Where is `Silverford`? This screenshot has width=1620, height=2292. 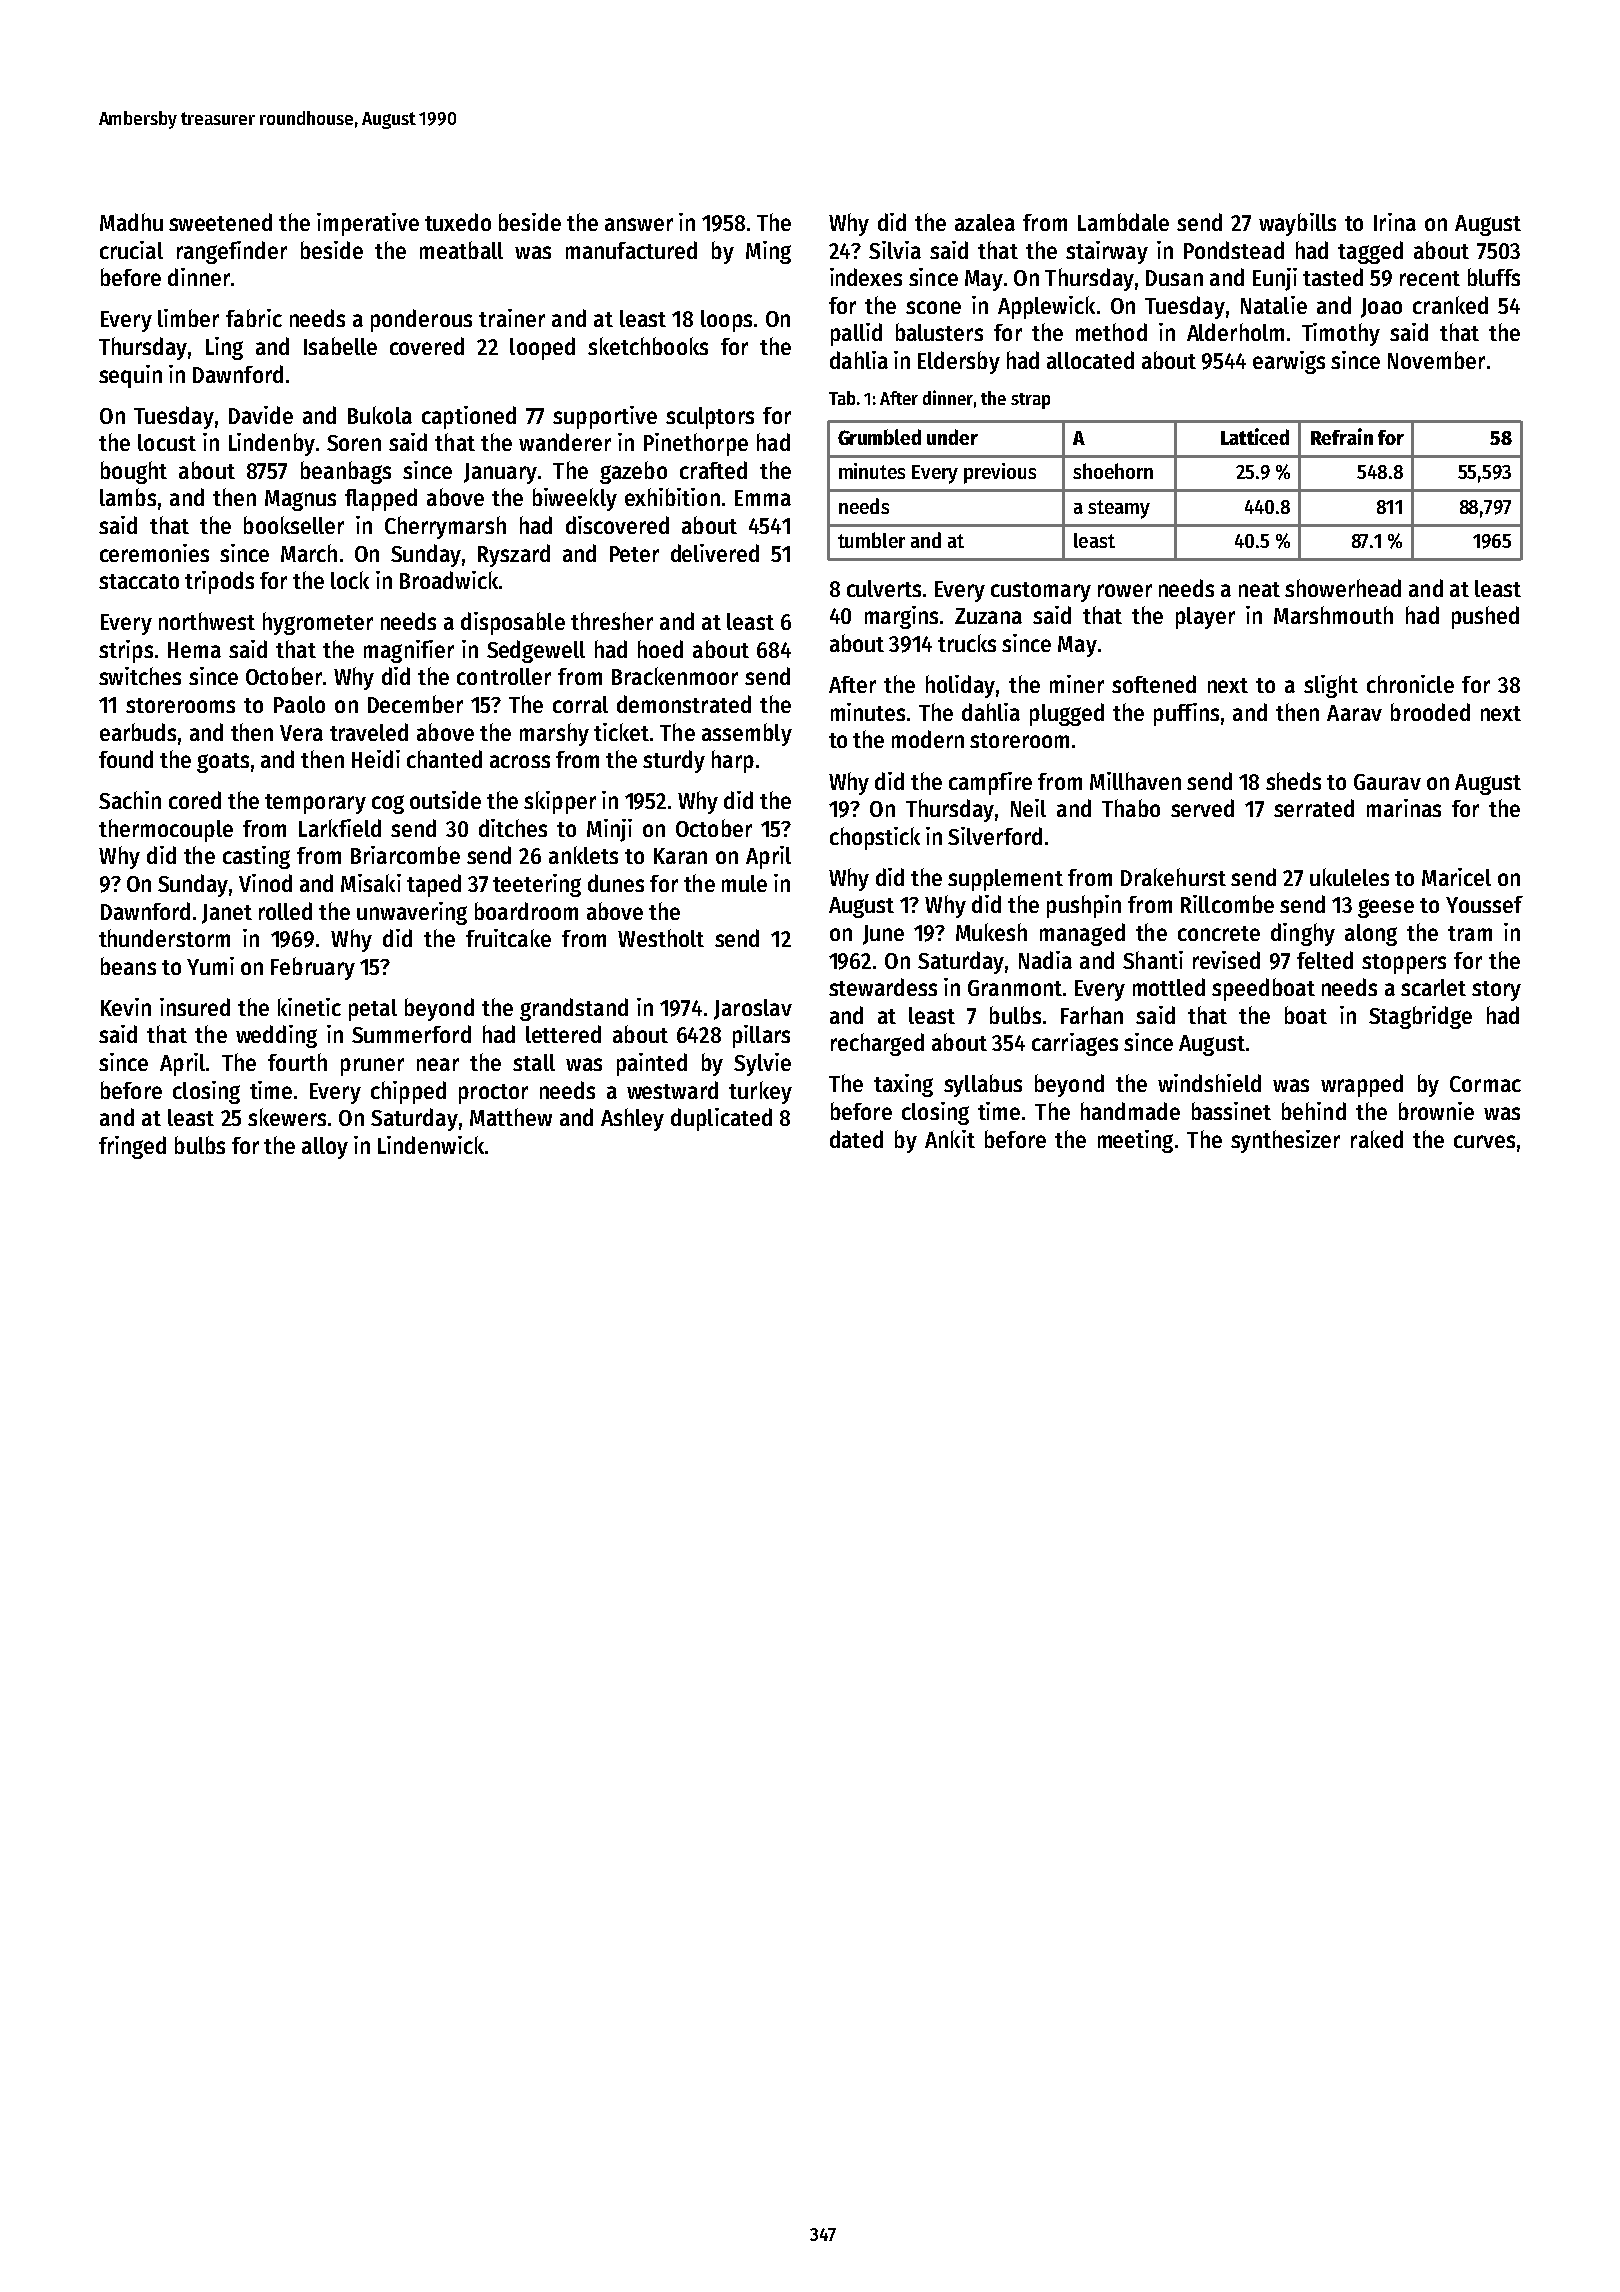 Silverford is located at coordinates (995, 836).
